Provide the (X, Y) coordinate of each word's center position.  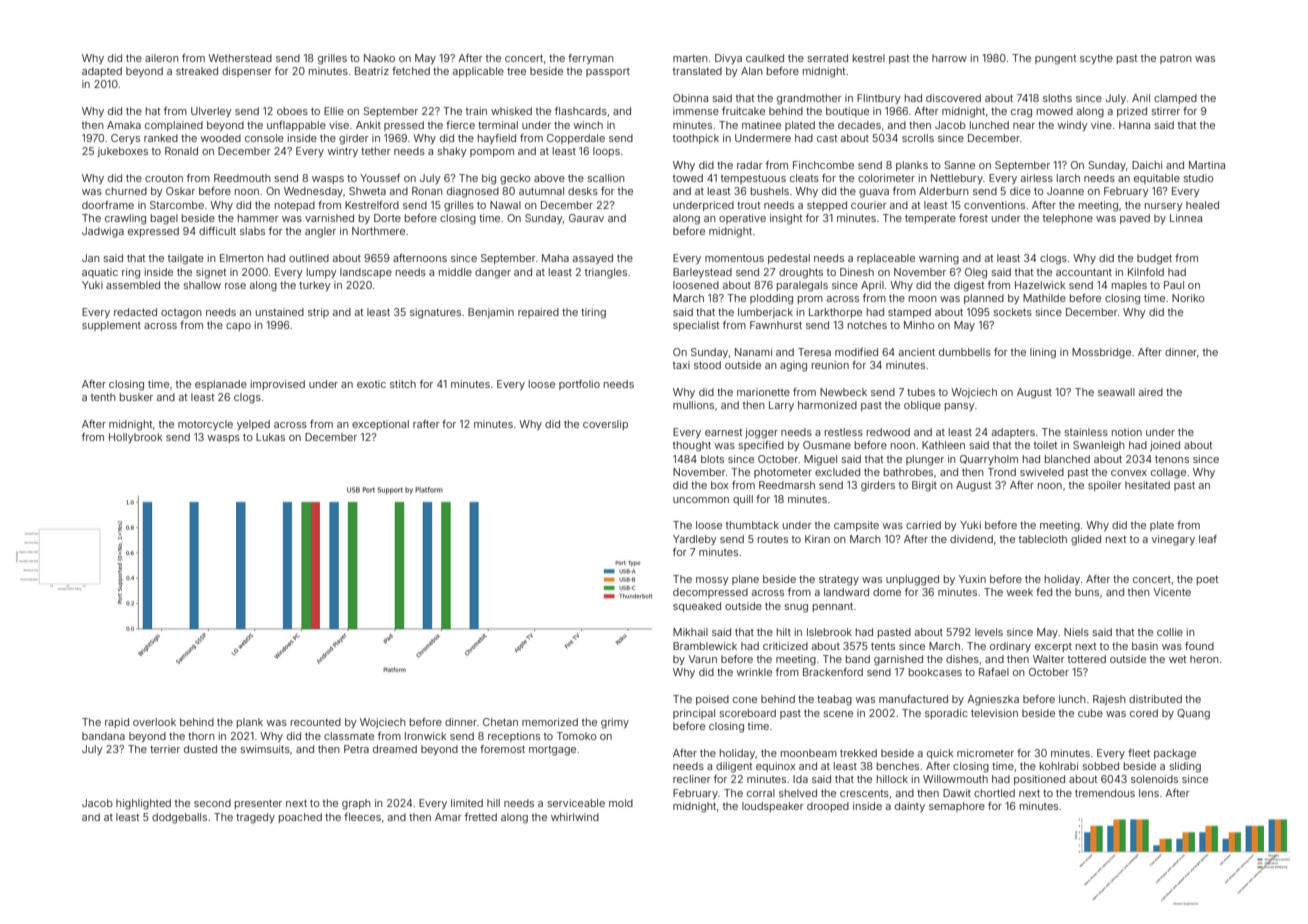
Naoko (379, 58)
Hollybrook (135, 438)
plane (745, 580)
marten (690, 58)
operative (742, 219)
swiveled (1042, 472)
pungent (1055, 60)
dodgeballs (179, 818)
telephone (1068, 219)
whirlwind (575, 817)
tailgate (186, 259)
